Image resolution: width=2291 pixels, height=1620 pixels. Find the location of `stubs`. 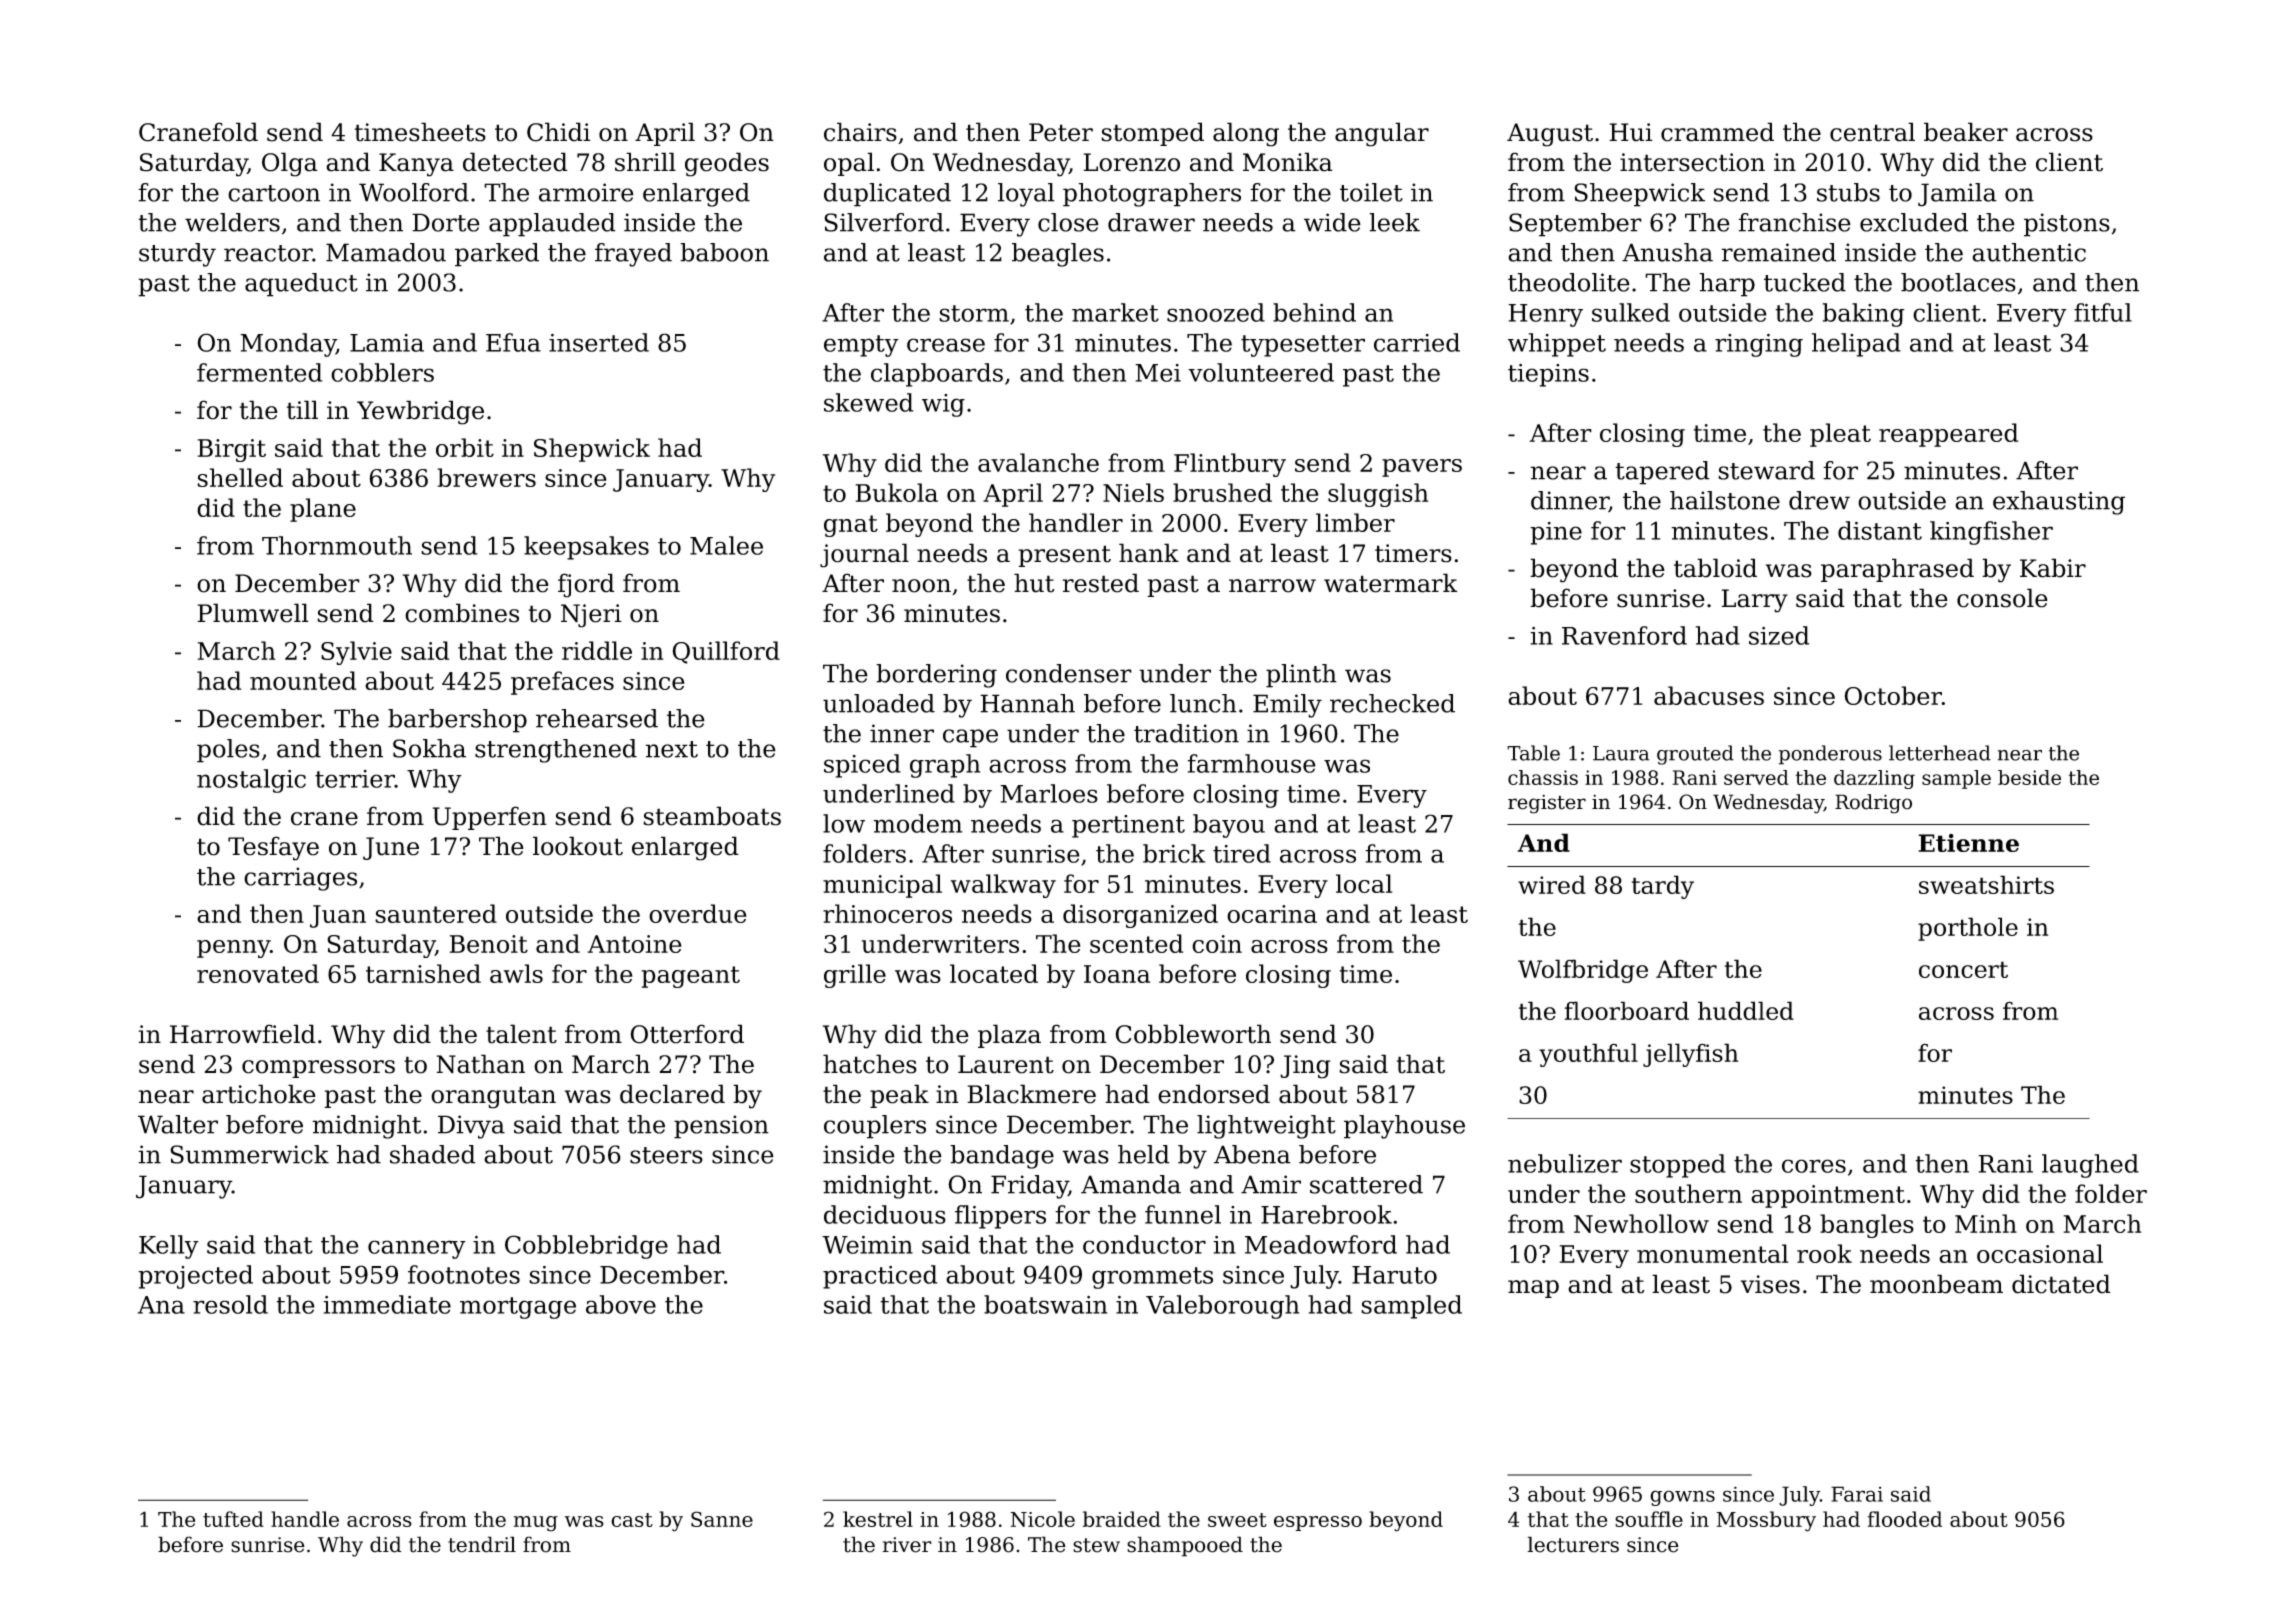

stubs is located at coordinates (1848, 192).
